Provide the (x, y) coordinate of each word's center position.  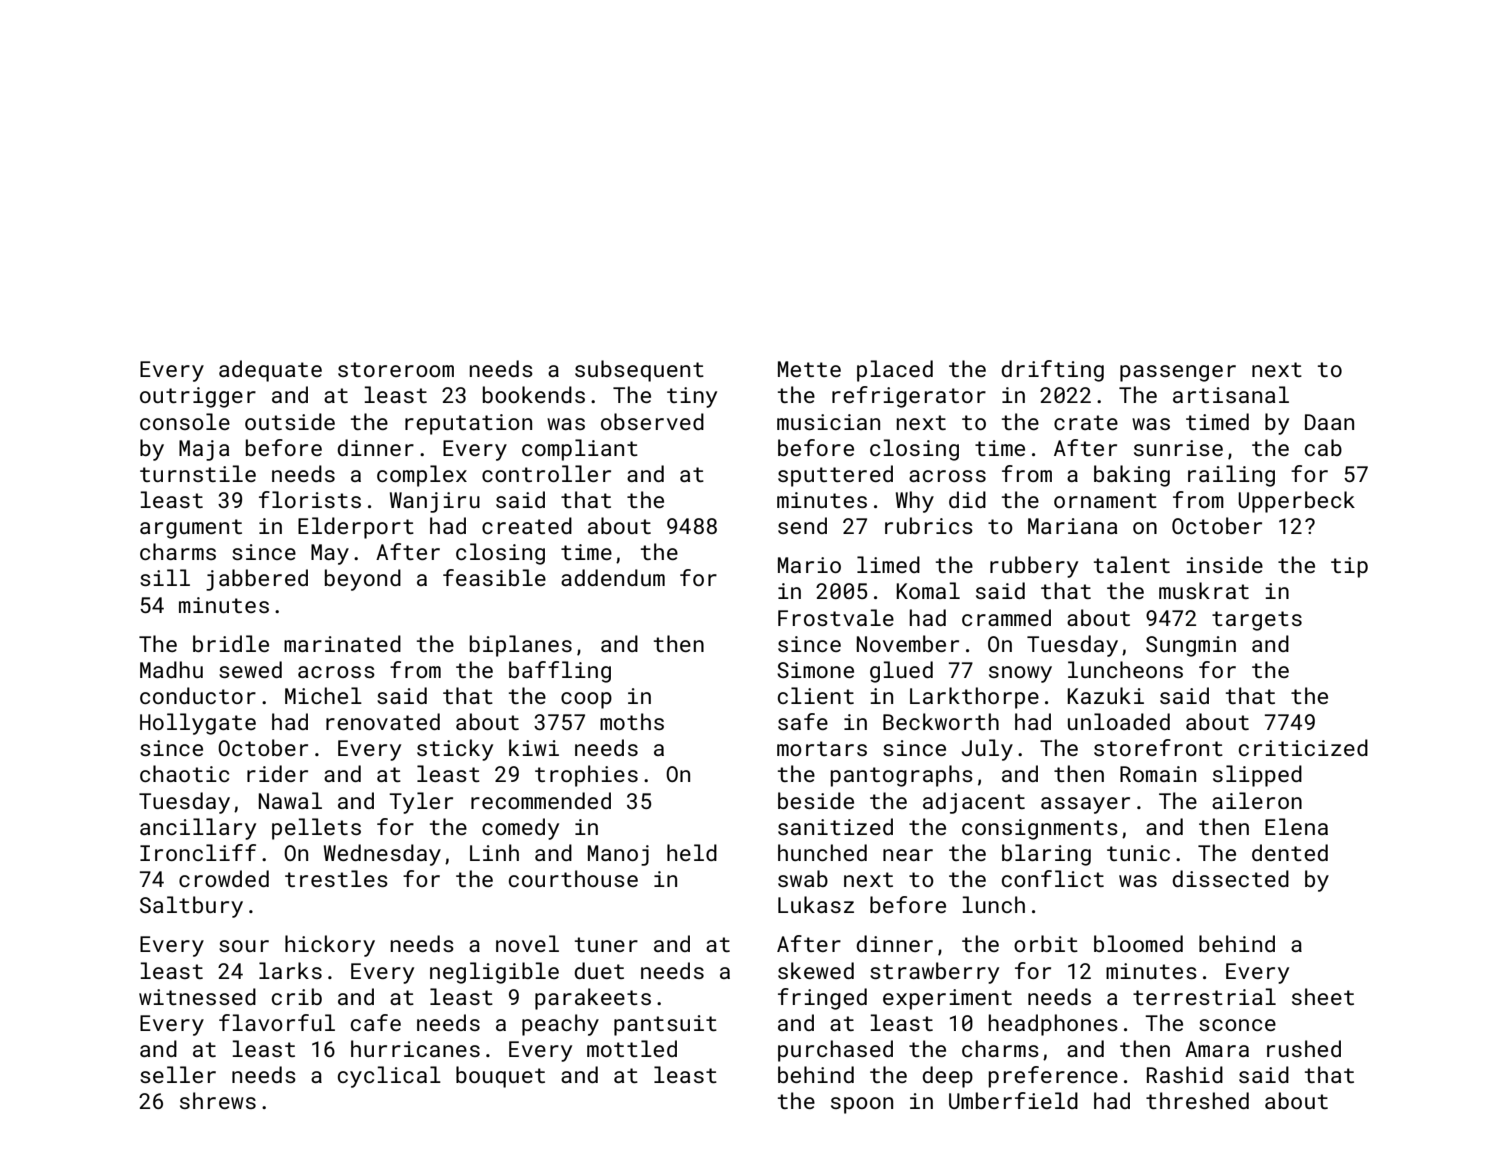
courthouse (573, 878)
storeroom (396, 369)
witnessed (197, 996)
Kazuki (1105, 695)
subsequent (639, 371)
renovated (383, 721)
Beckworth (941, 721)
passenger (1178, 373)
